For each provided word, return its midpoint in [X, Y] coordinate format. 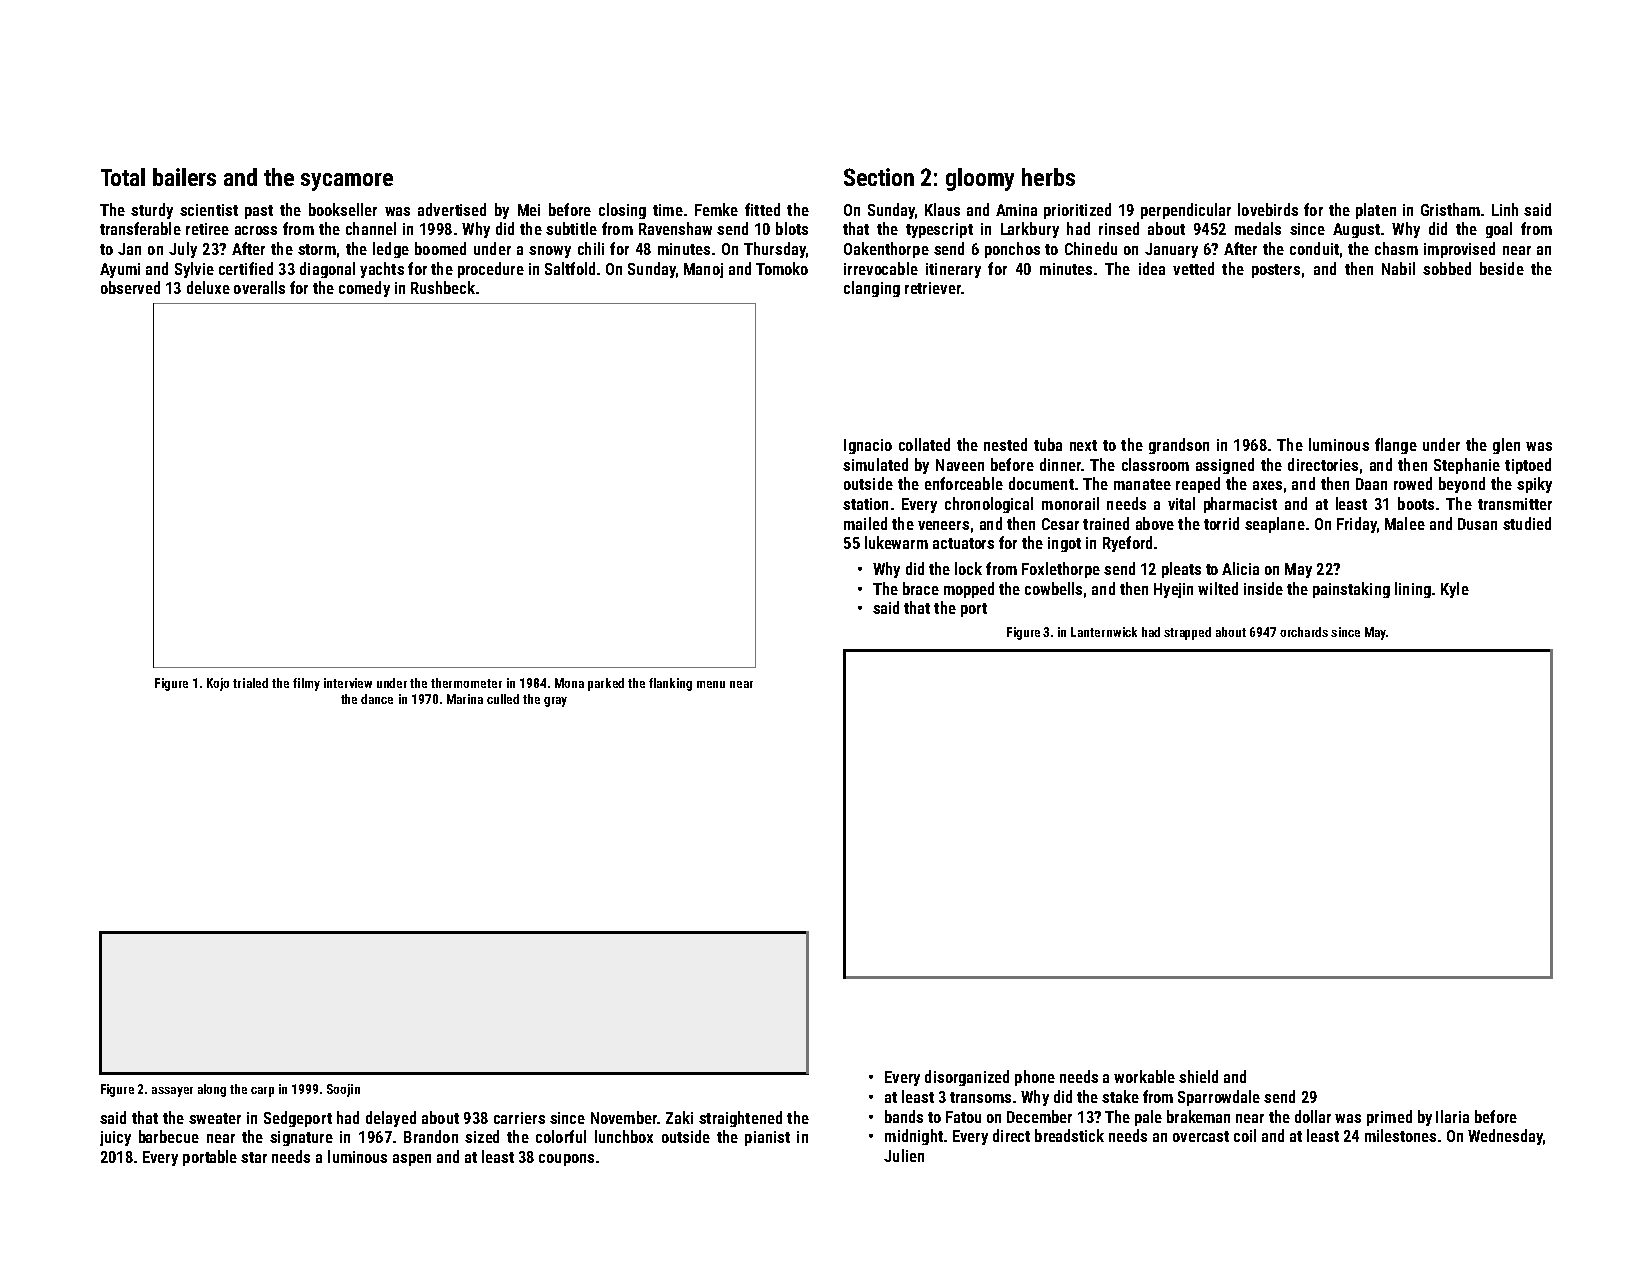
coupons [566, 1160]
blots [792, 228]
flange [1396, 446]
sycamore [347, 182]
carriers [519, 1118]
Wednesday [1505, 1137]
